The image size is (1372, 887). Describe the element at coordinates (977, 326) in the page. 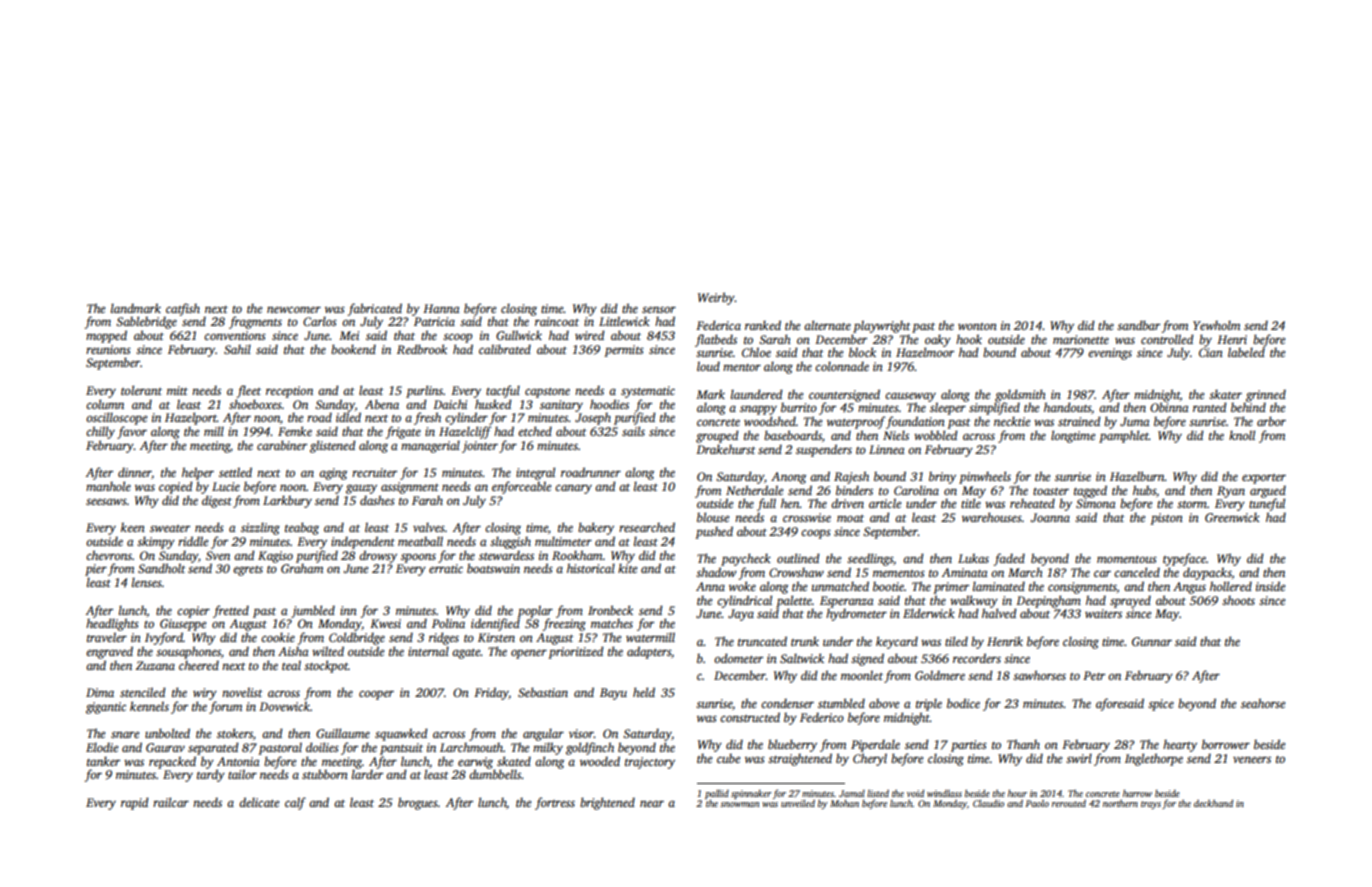

I see `wonton` at that location.
